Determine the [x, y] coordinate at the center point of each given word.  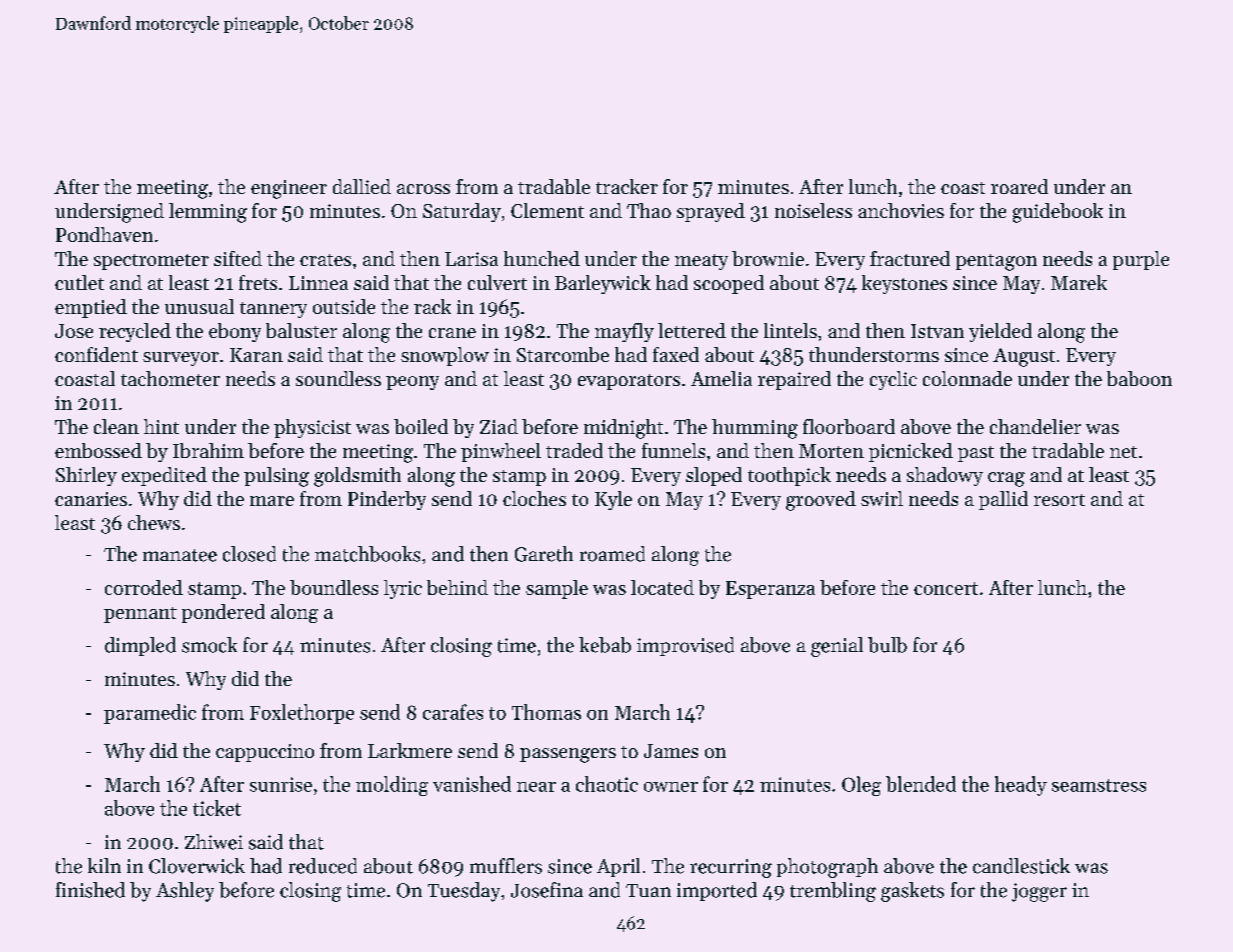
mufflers [506, 866]
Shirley [86, 476]
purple [1141, 260]
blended [921, 784]
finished [90, 890]
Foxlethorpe [302, 714]
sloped [714, 476]
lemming [208, 213]
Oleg [861, 786]
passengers [568, 755]
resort [1059, 500]
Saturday [462, 212]
